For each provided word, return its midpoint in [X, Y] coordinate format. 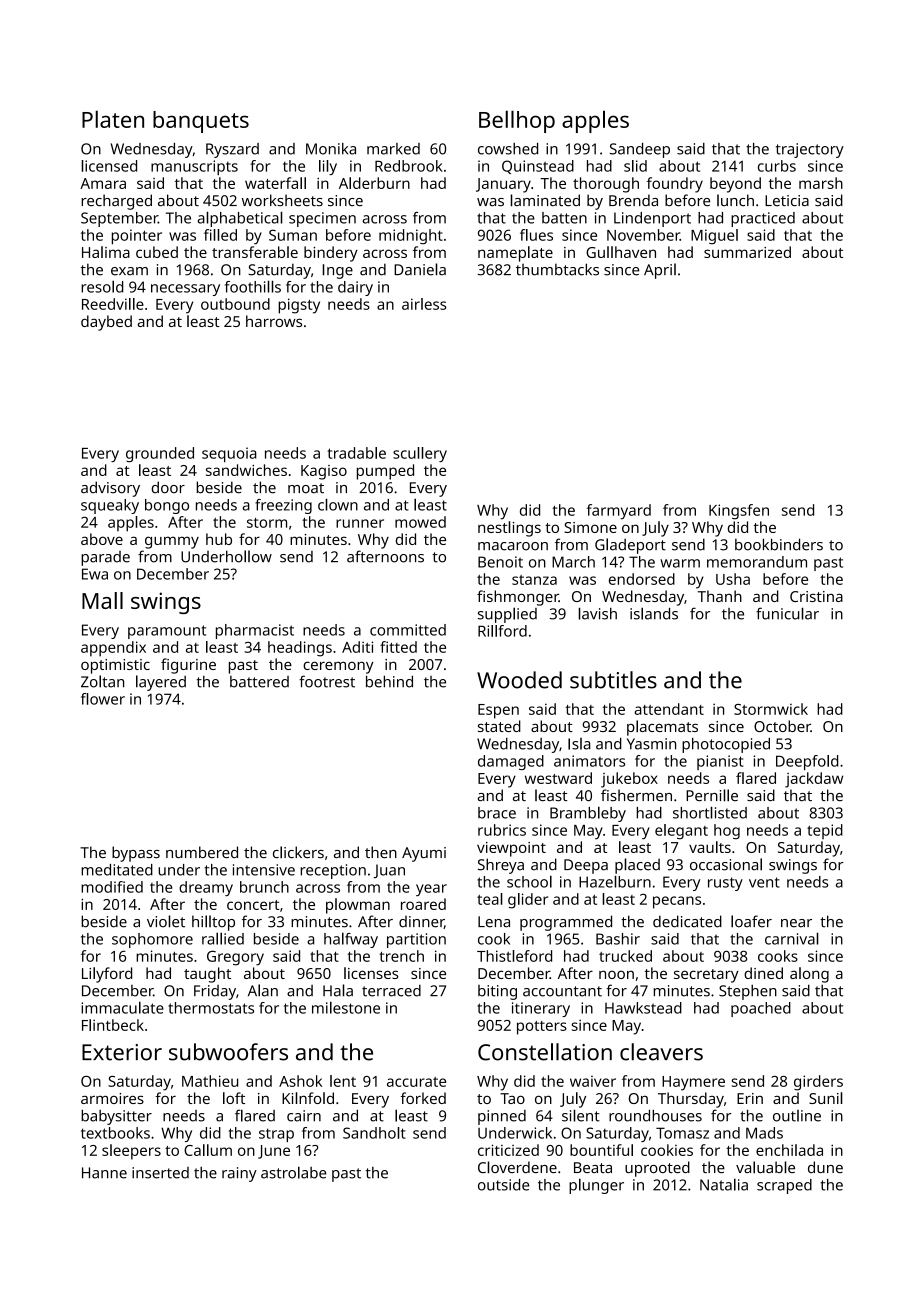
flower [103, 699]
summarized [747, 252]
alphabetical [240, 219]
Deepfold [807, 762]
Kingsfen [739, 512]
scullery [420, 454]
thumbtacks [557, 269]
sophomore [152, 940]
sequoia [229, 454]
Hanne [104, 1173]
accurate [416, 1082]
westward [558, 778]
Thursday [691, 1100]
